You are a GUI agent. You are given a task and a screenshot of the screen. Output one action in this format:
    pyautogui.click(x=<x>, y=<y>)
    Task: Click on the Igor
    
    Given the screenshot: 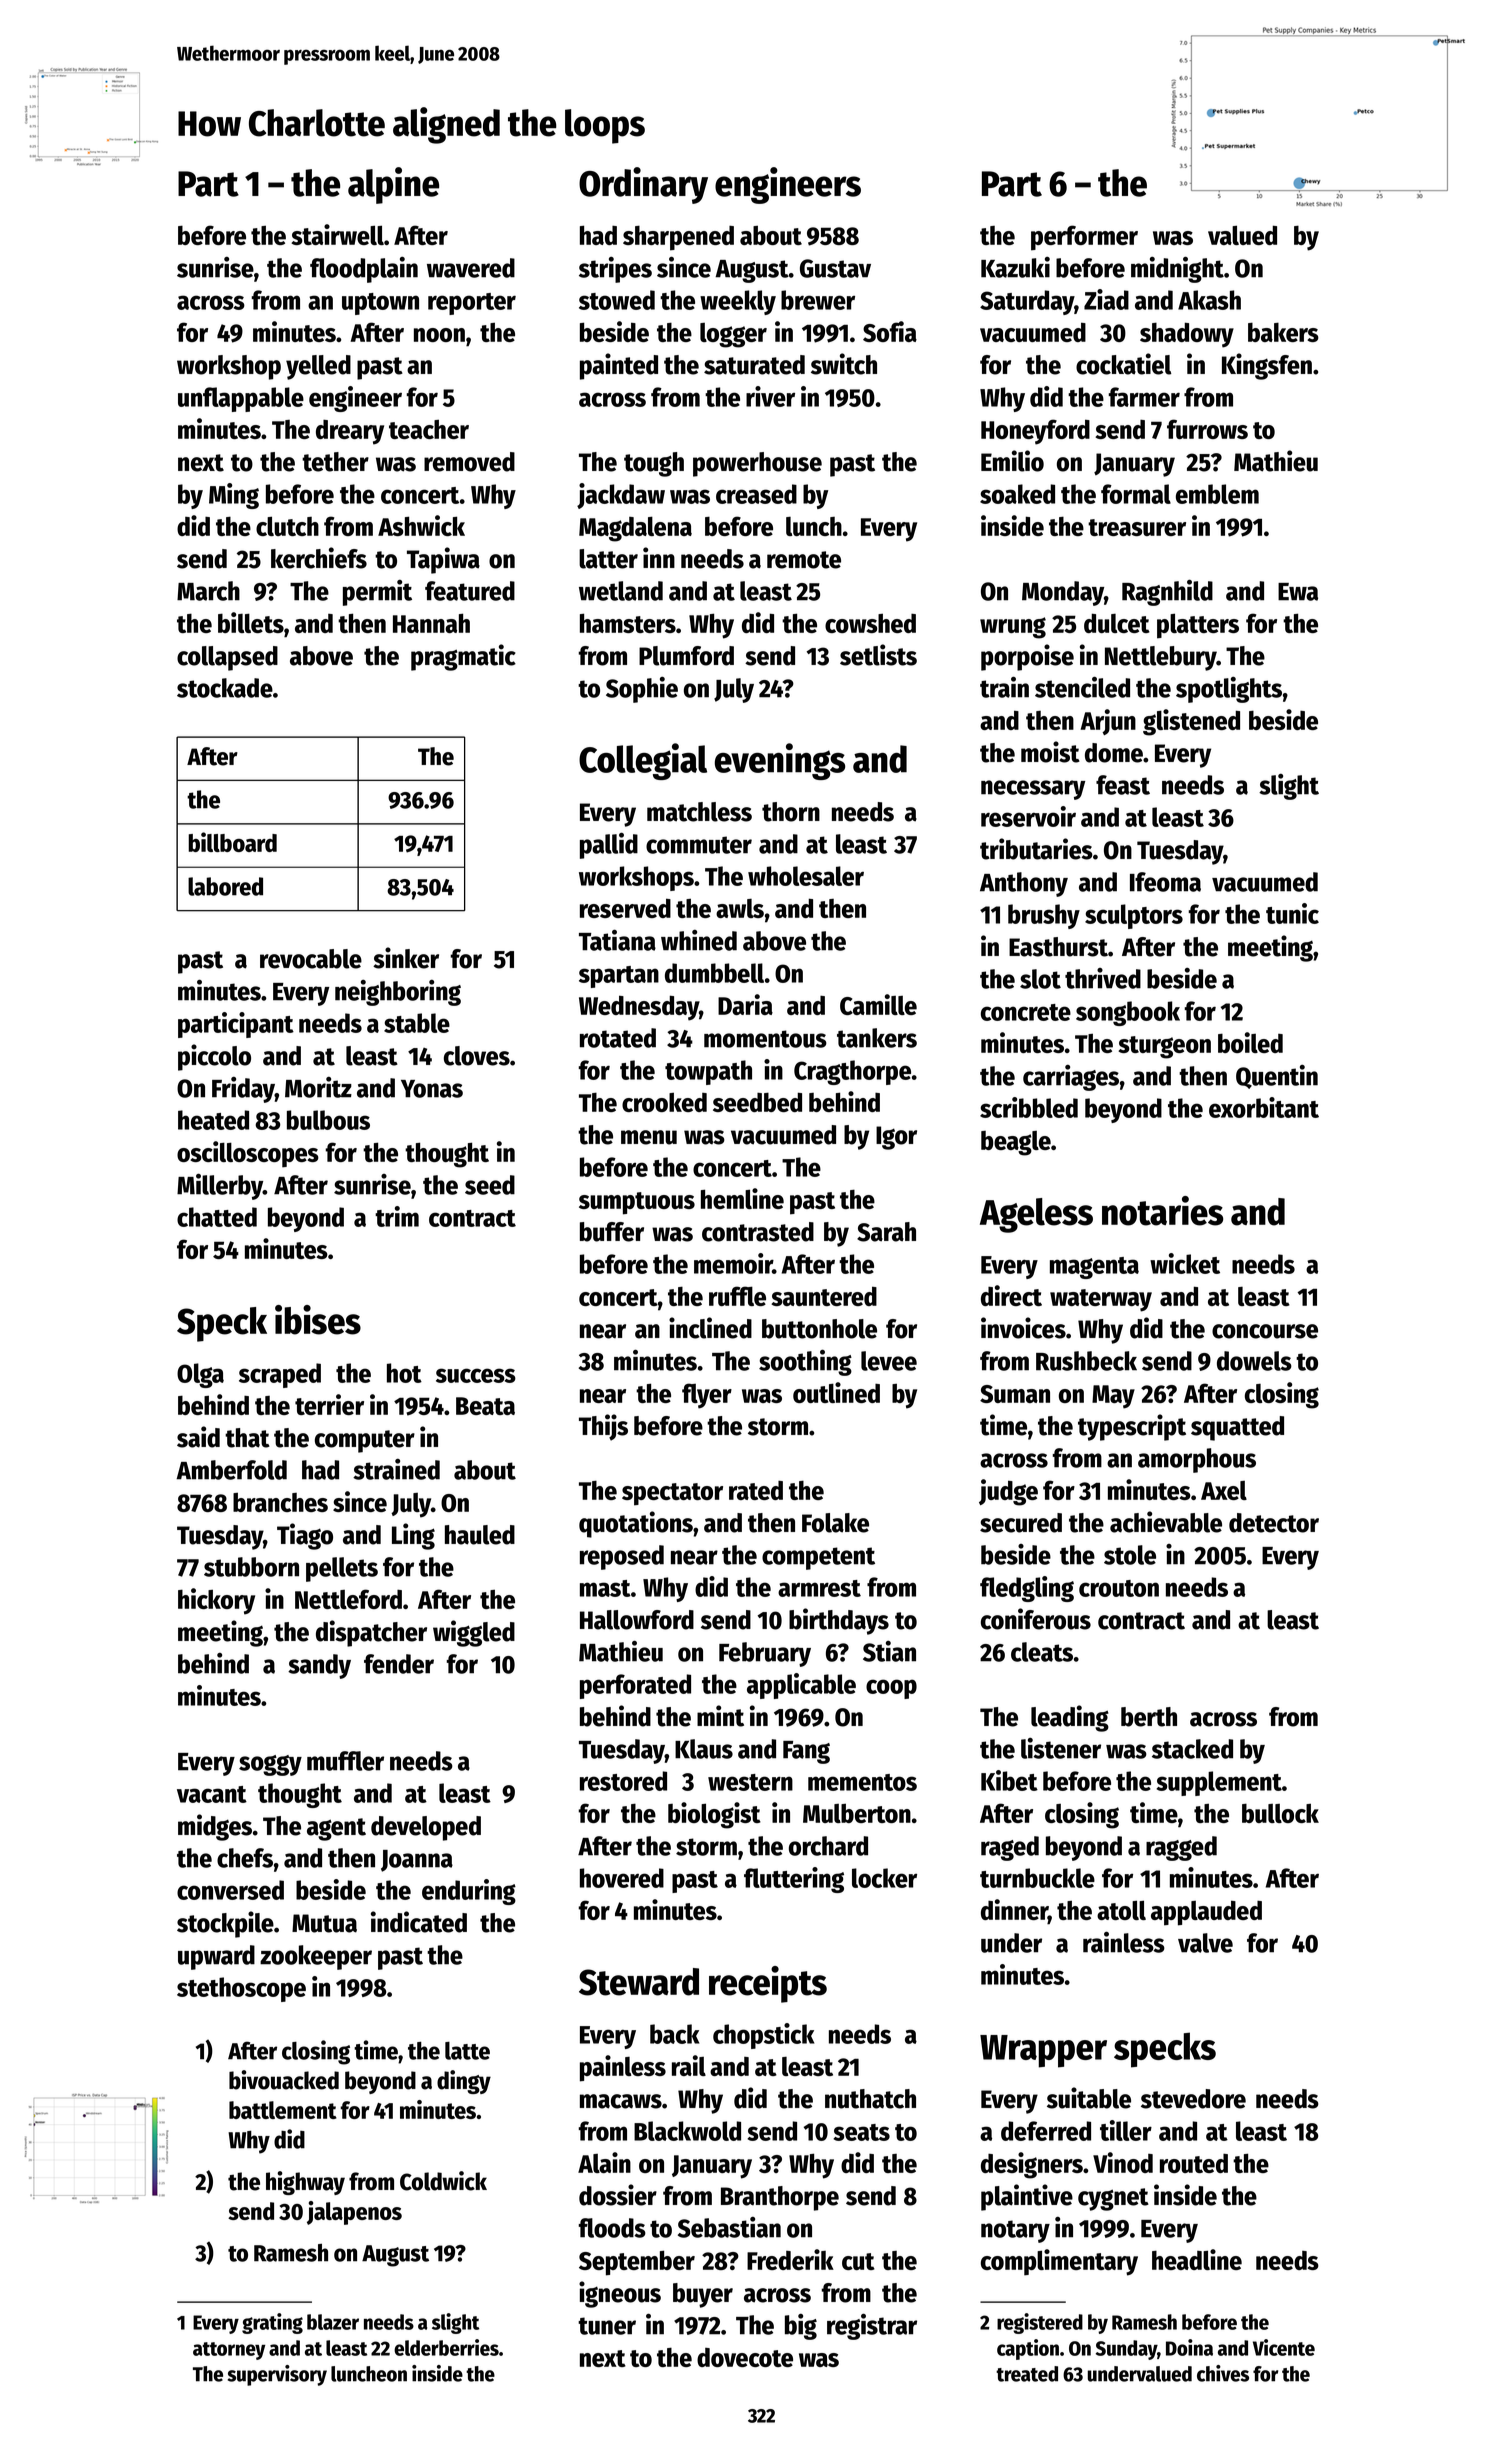 What is the action you would take?
    pyautogui.click(x=896, y=1138)
